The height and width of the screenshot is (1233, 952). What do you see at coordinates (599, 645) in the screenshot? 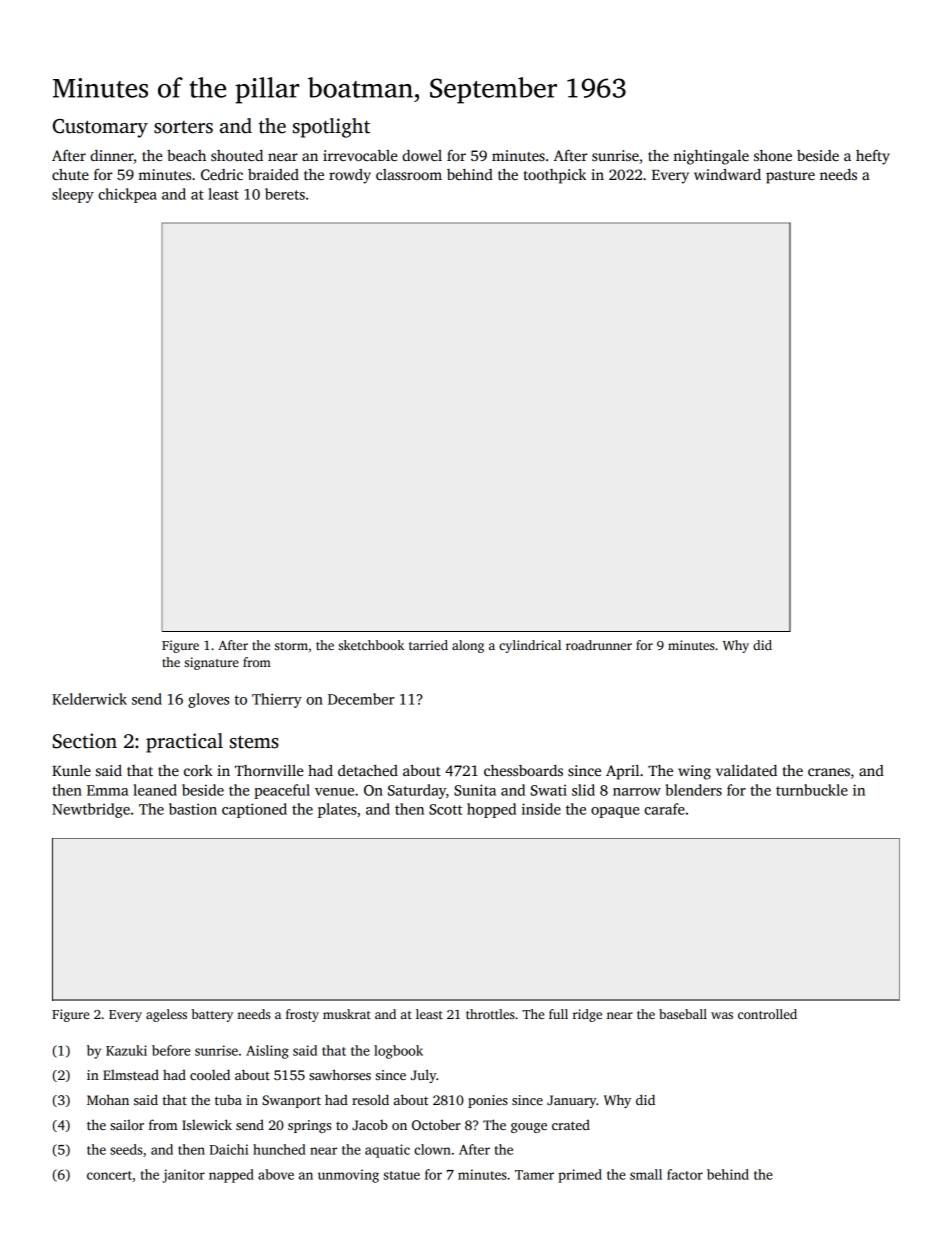
I see `roadrunner` at bounding box center [599, 645].
